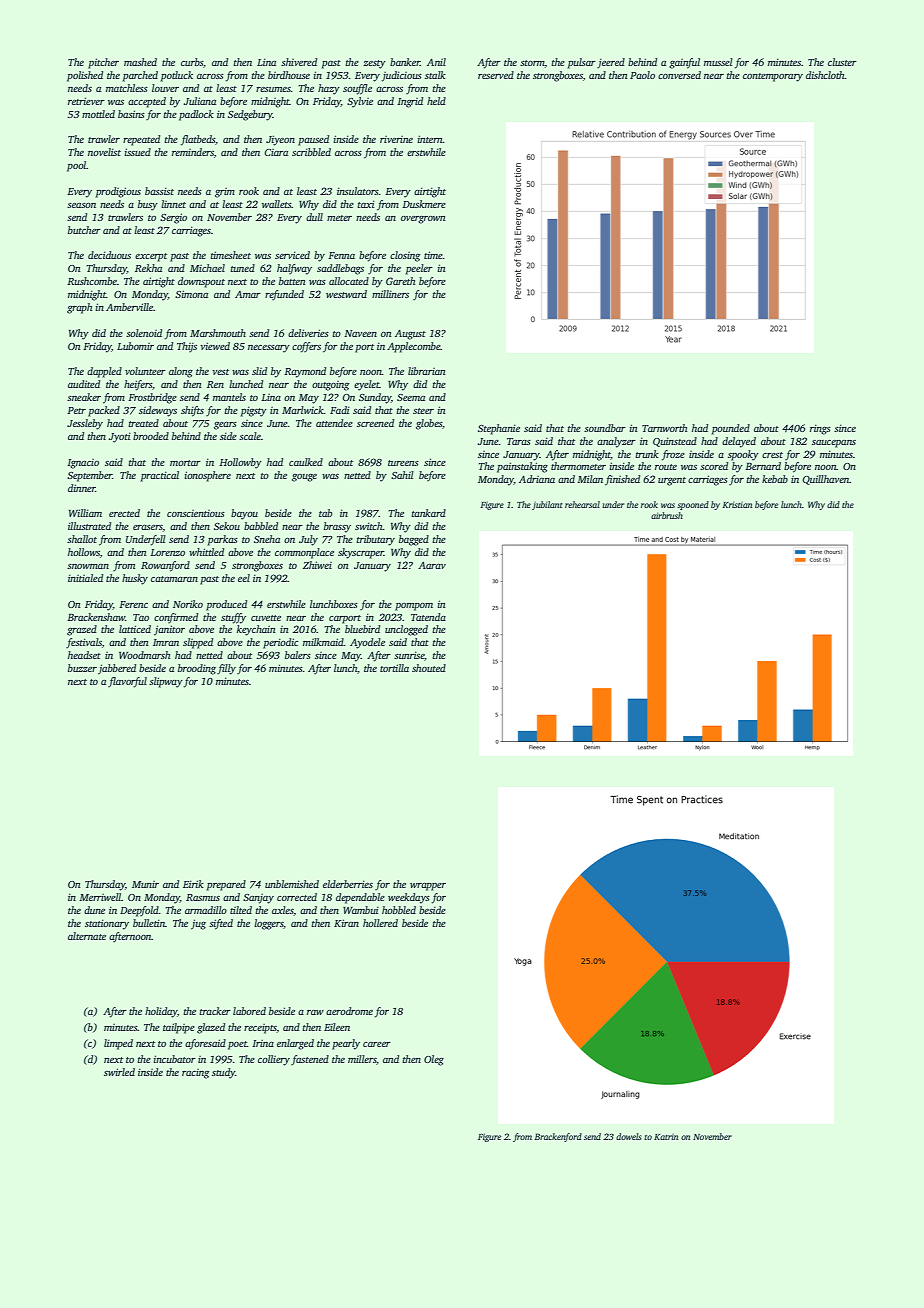 The width and height of the screenshot is (924, 1308). I want to click on wrapper, so click(428, 887).
